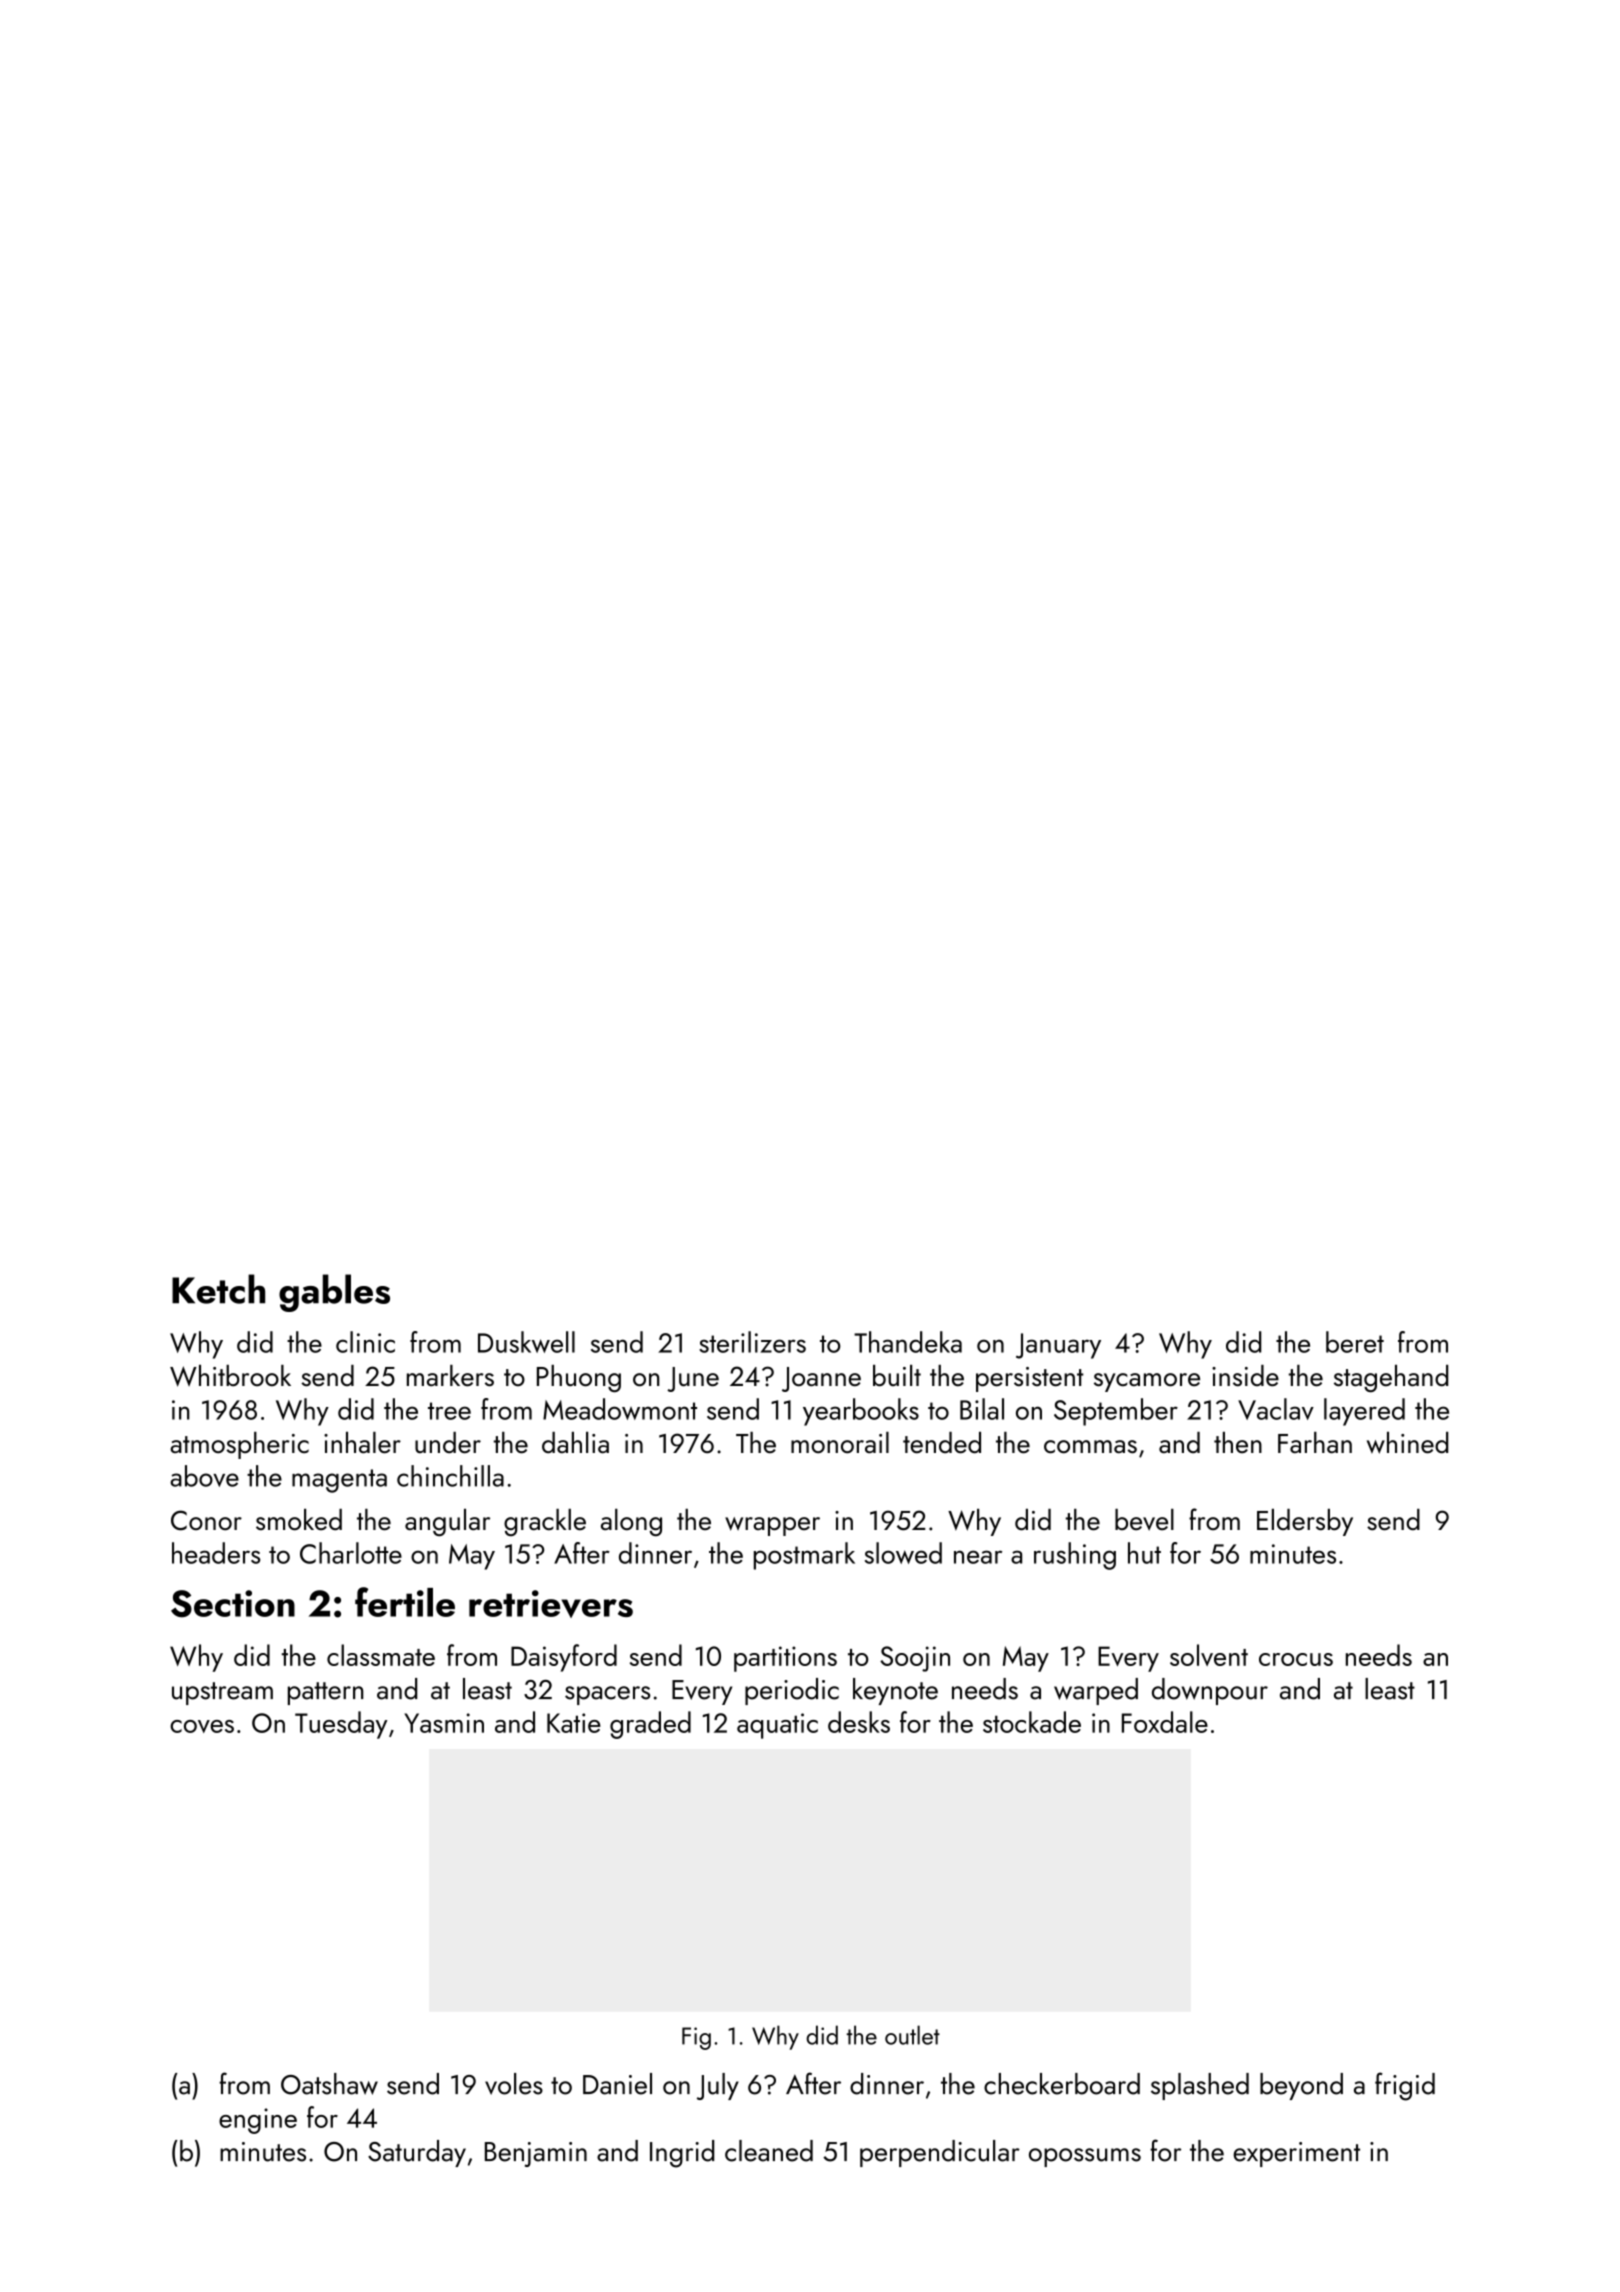 The image size is (1620, 2292). What do you see at coordinates (1355, 1342) in the screenshot?
I see `beret` at bounding box center [1355, 1342].
